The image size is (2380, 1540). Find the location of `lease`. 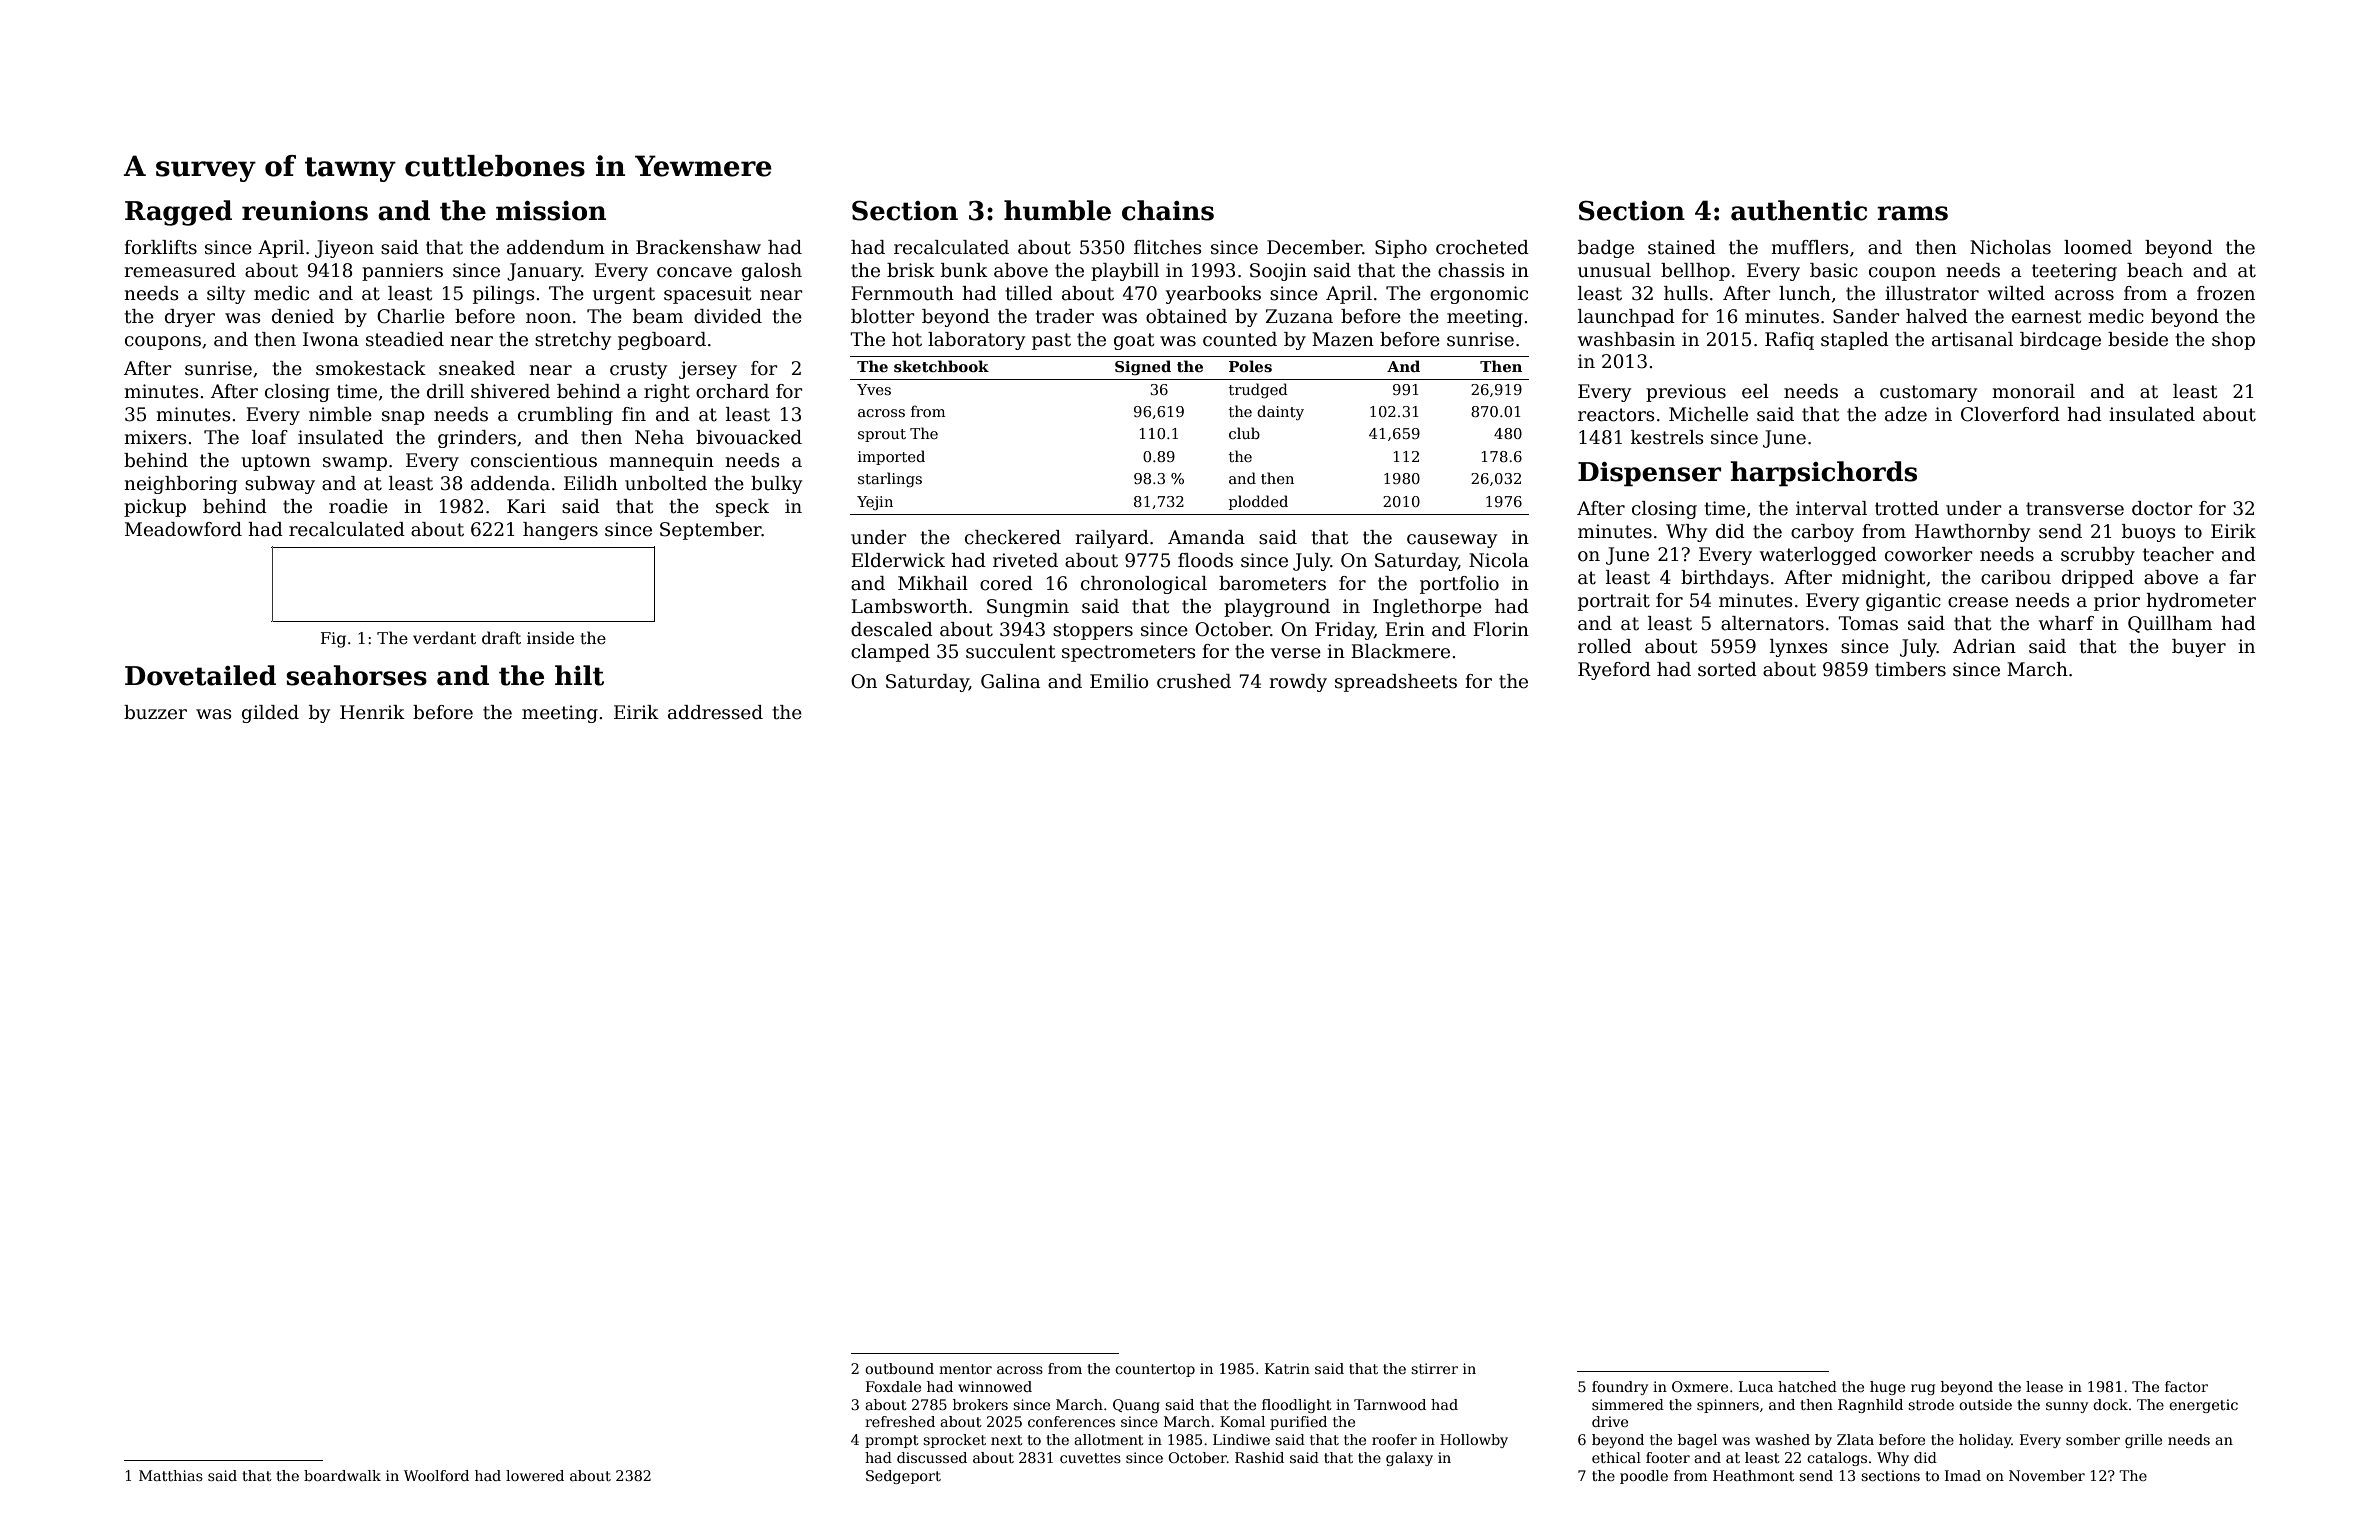

lease is located at coordinates (2044, 1386).
